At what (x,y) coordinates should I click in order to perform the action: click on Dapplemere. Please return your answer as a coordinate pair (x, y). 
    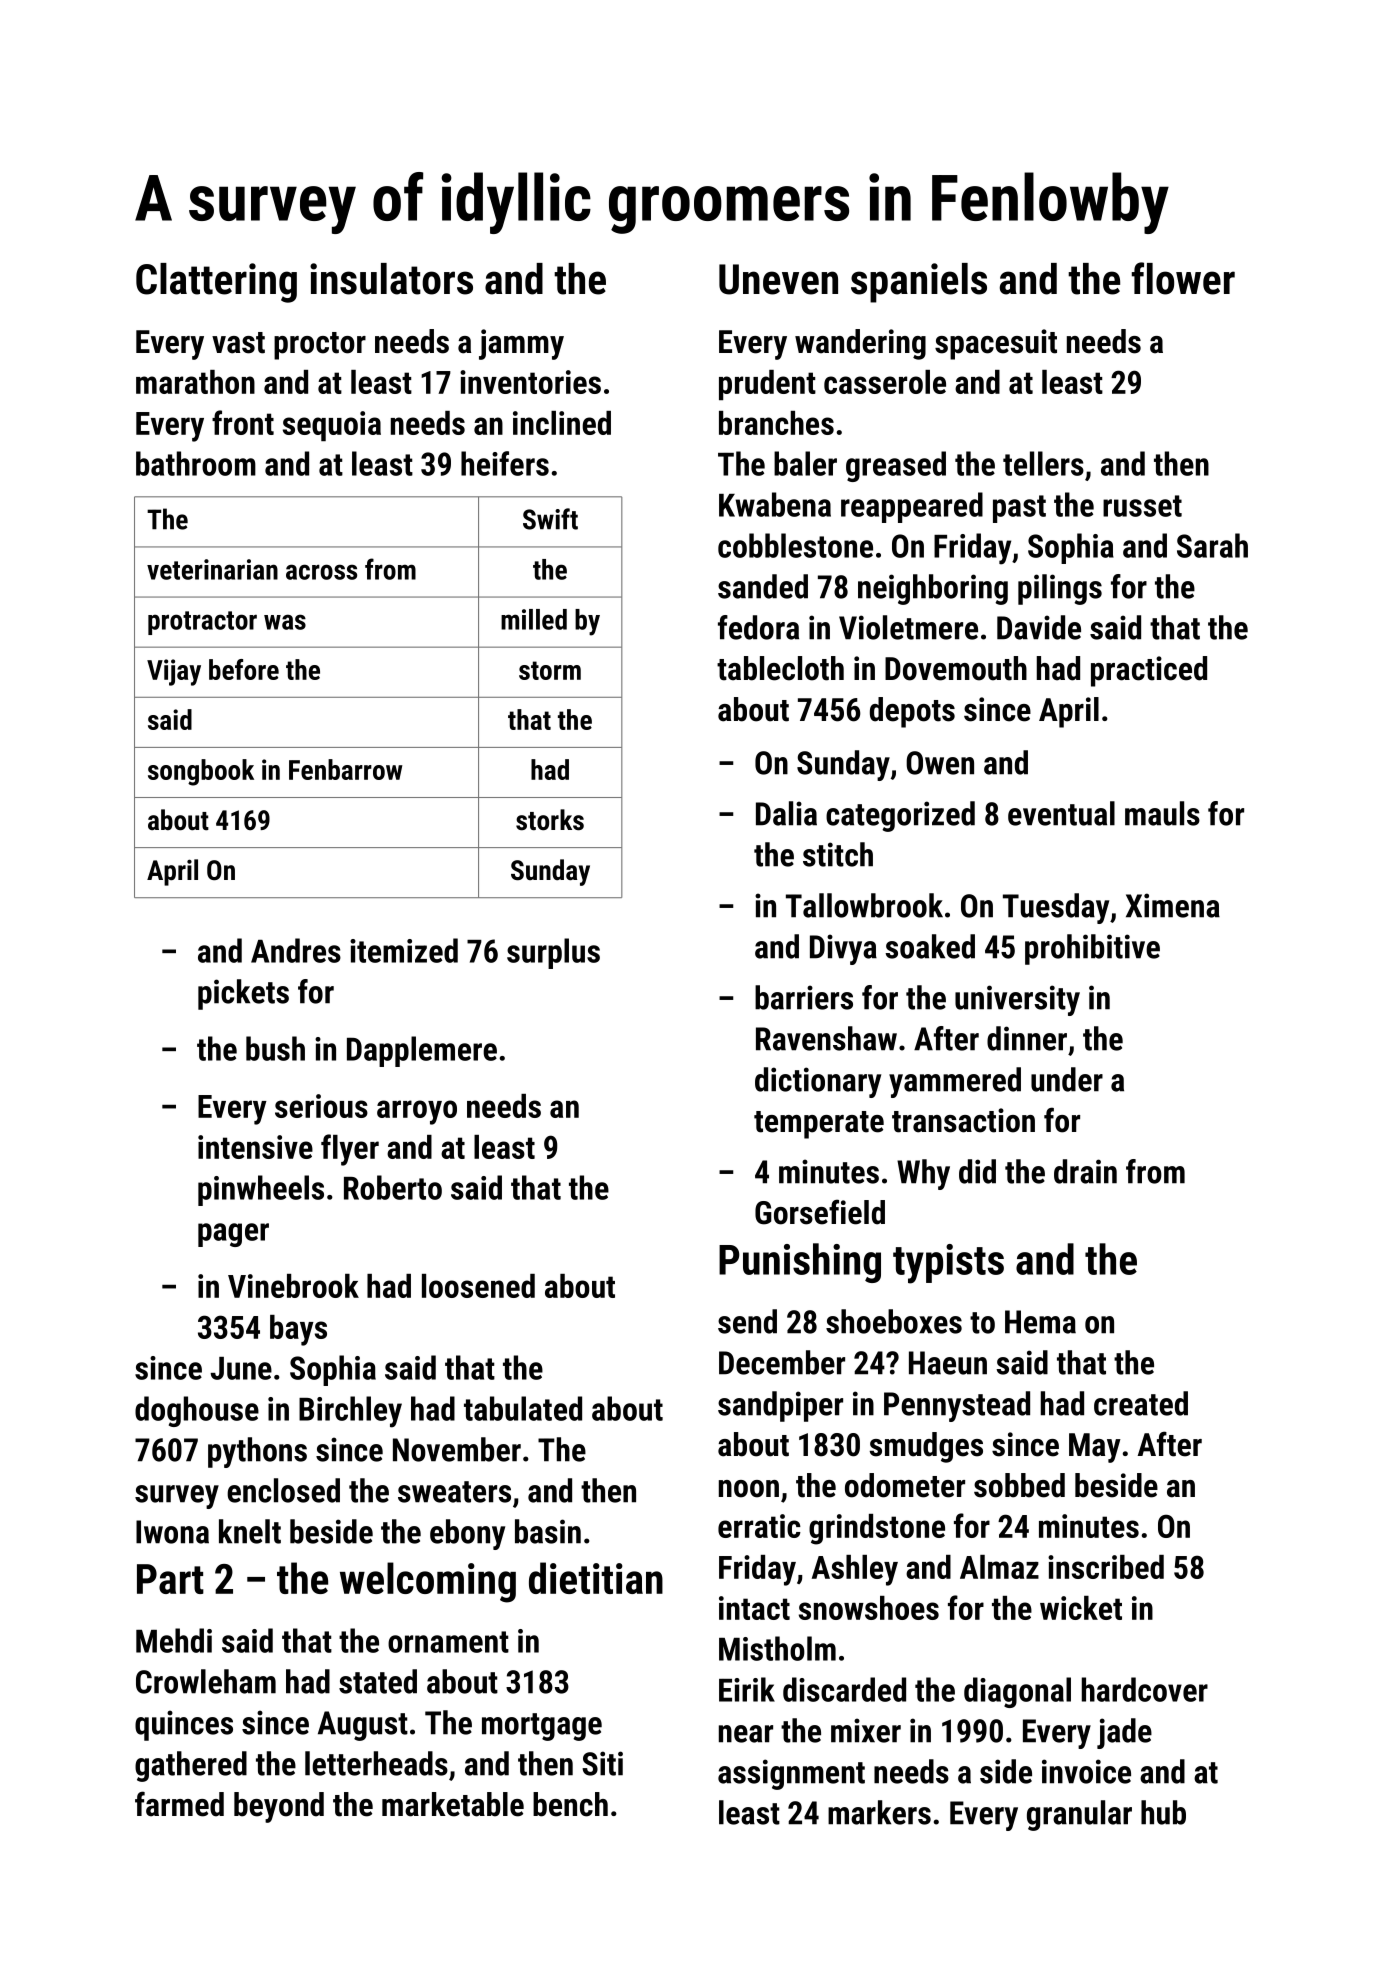
    Looking at the image, I should click on (422, 1051).
